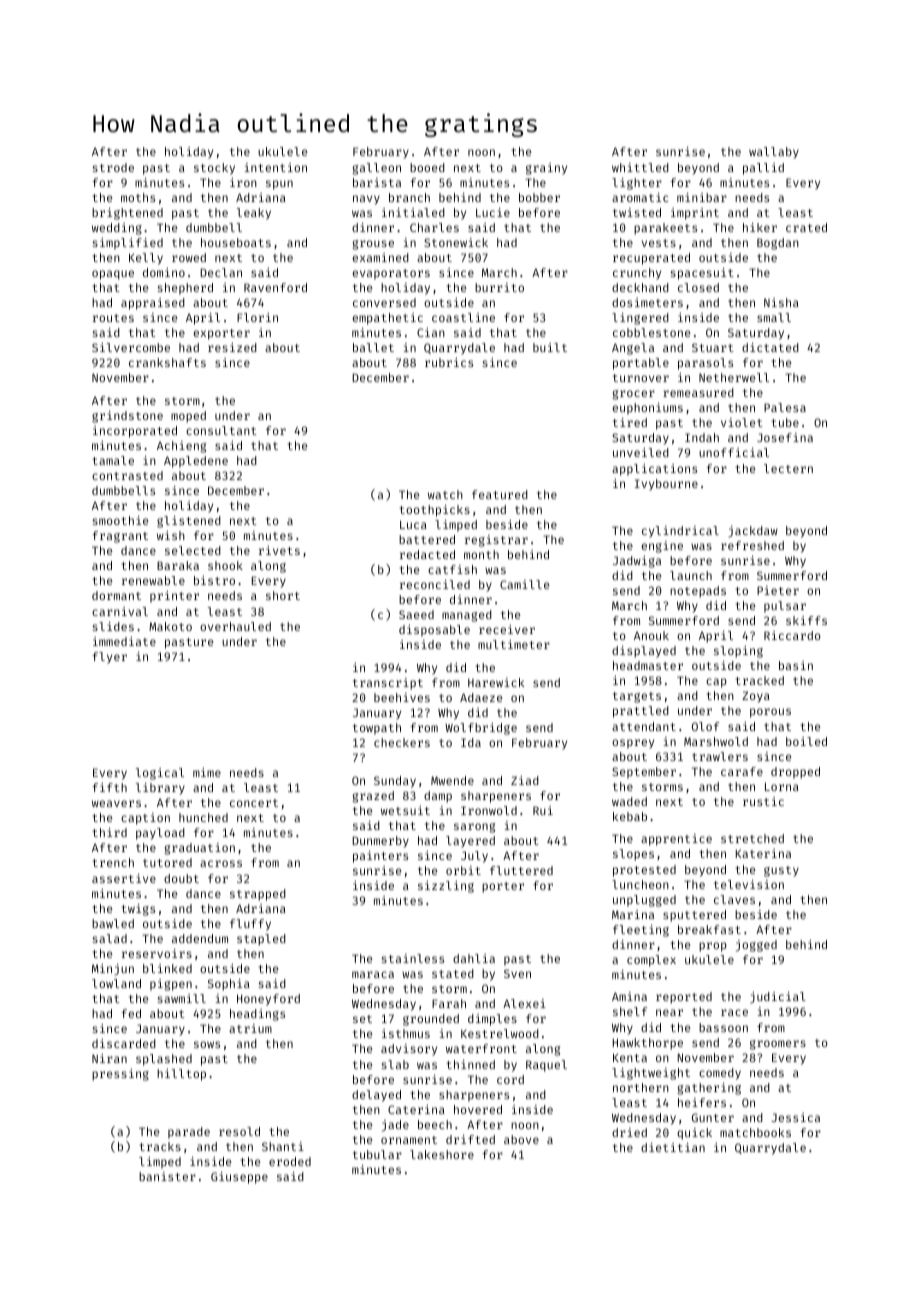 This screenshot has height=1308, width=924. What do you see at coordinates (633, 855) in the screenshot?
I see `slopes` at bounding box center [633, 855].
